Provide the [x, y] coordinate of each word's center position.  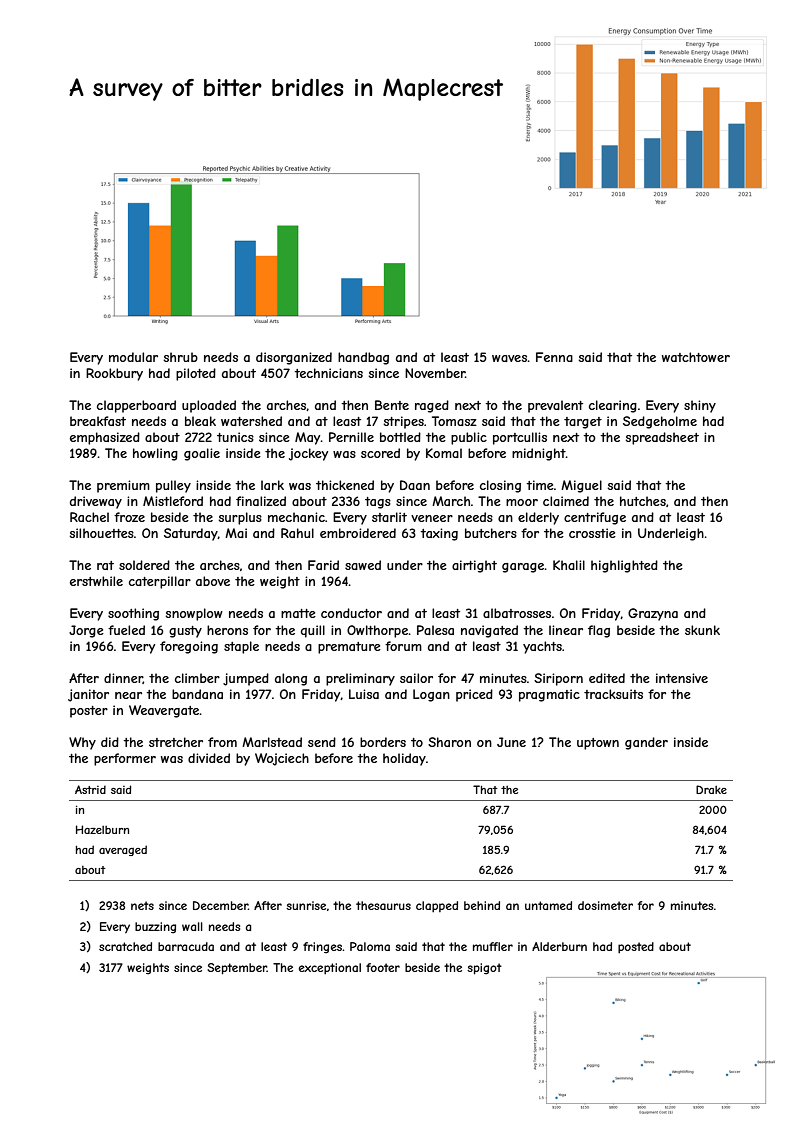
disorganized [294, 358]
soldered [144, 565]
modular [133, 357]
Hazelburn [102, 829]
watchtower [696, 357]
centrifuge [595, 518]
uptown [598, 744]
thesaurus [383, 905]
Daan [415, 485]
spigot [484, 969]
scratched [125, 946]
